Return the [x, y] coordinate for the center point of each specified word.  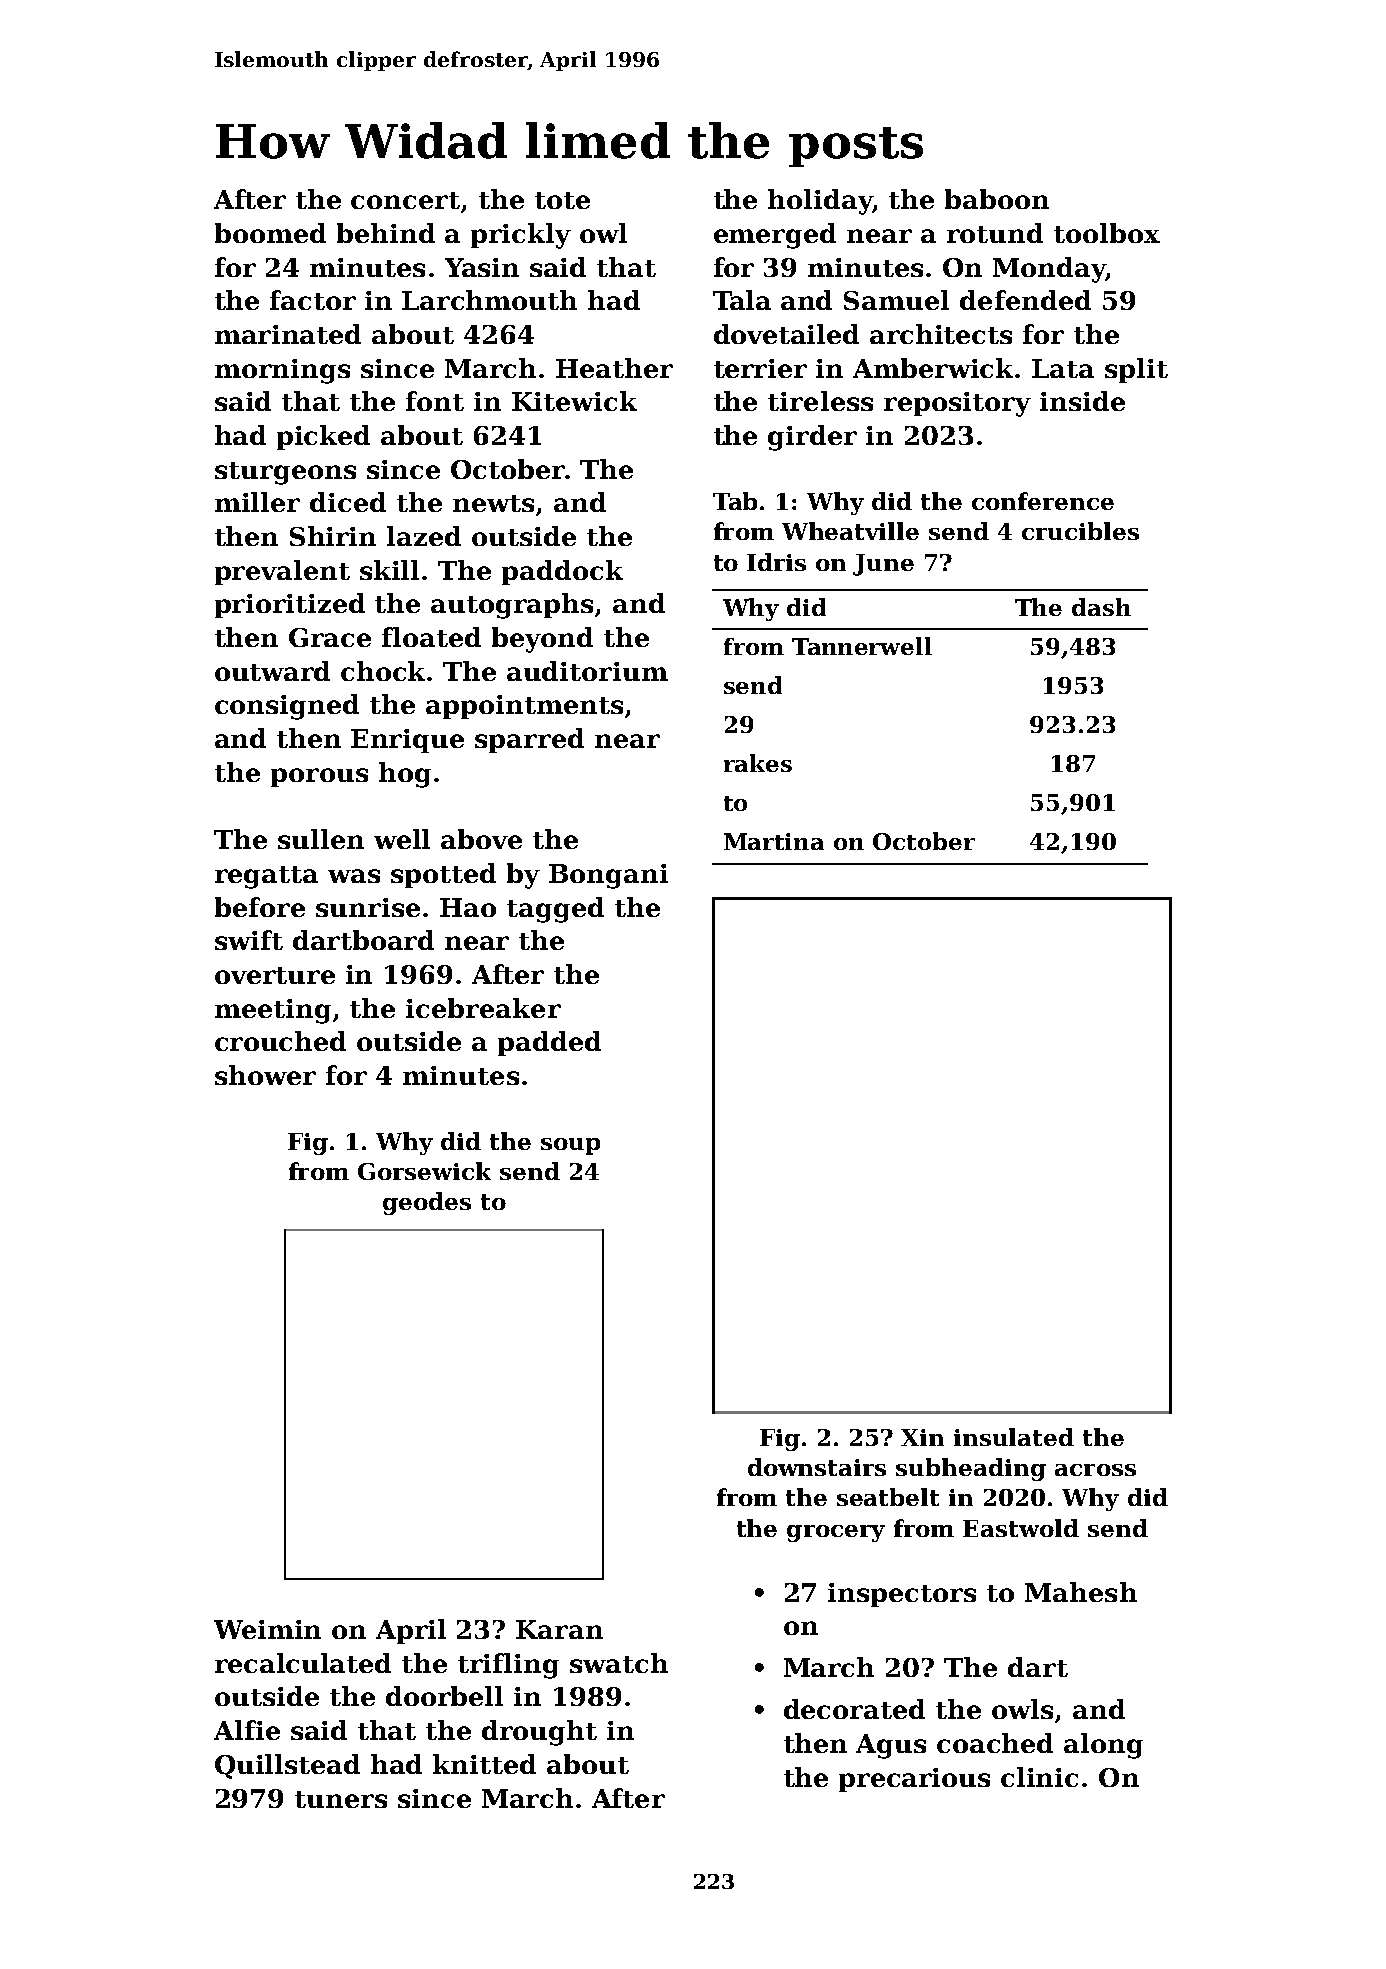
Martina [774, 841]
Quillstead [287, 1766]
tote [562, 200]
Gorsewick [424, 1171]
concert [405, 200]
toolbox [1107, 233]
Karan [559, 1629]
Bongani [608, 876]
